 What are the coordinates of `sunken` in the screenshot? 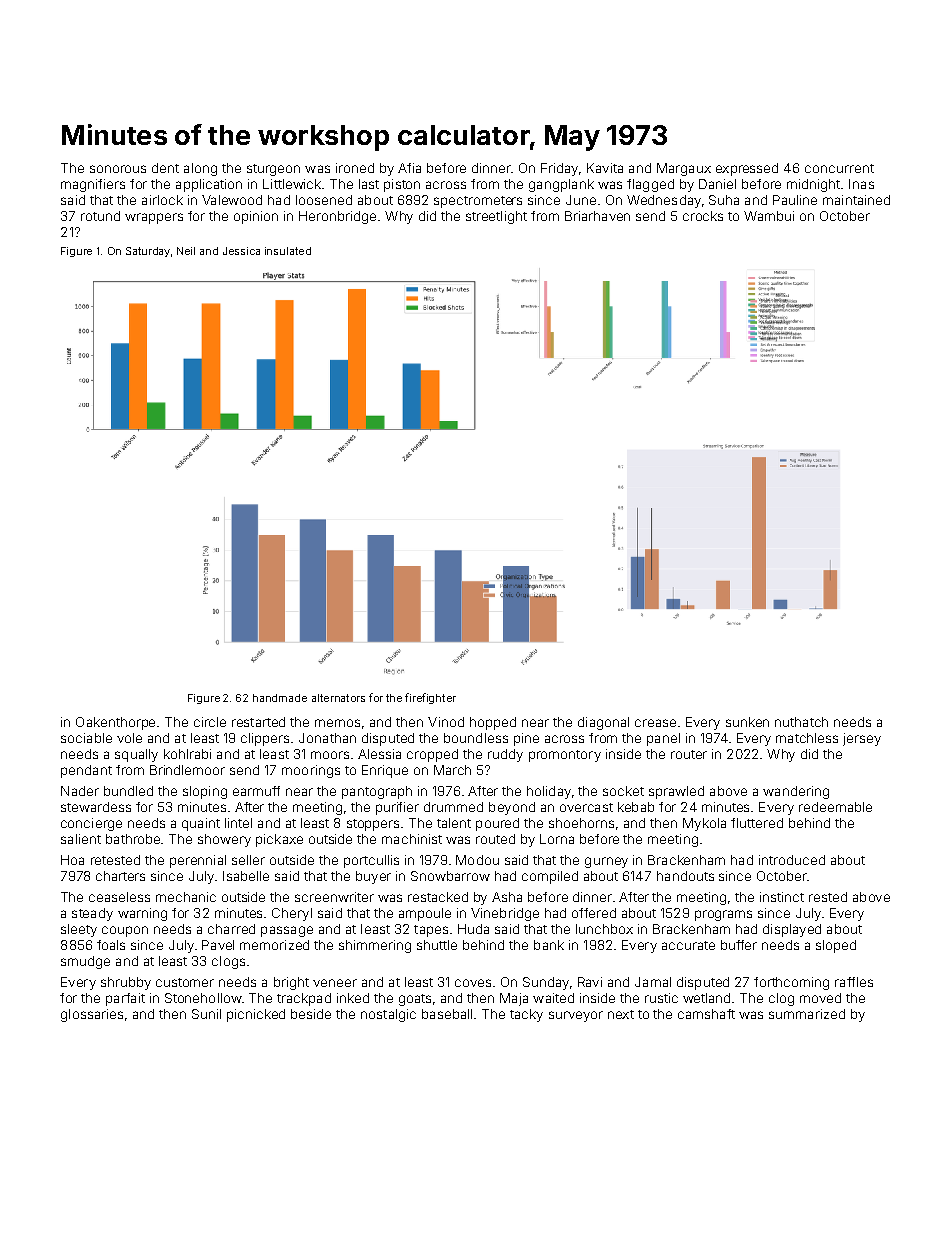 It's located at (747, 722).
